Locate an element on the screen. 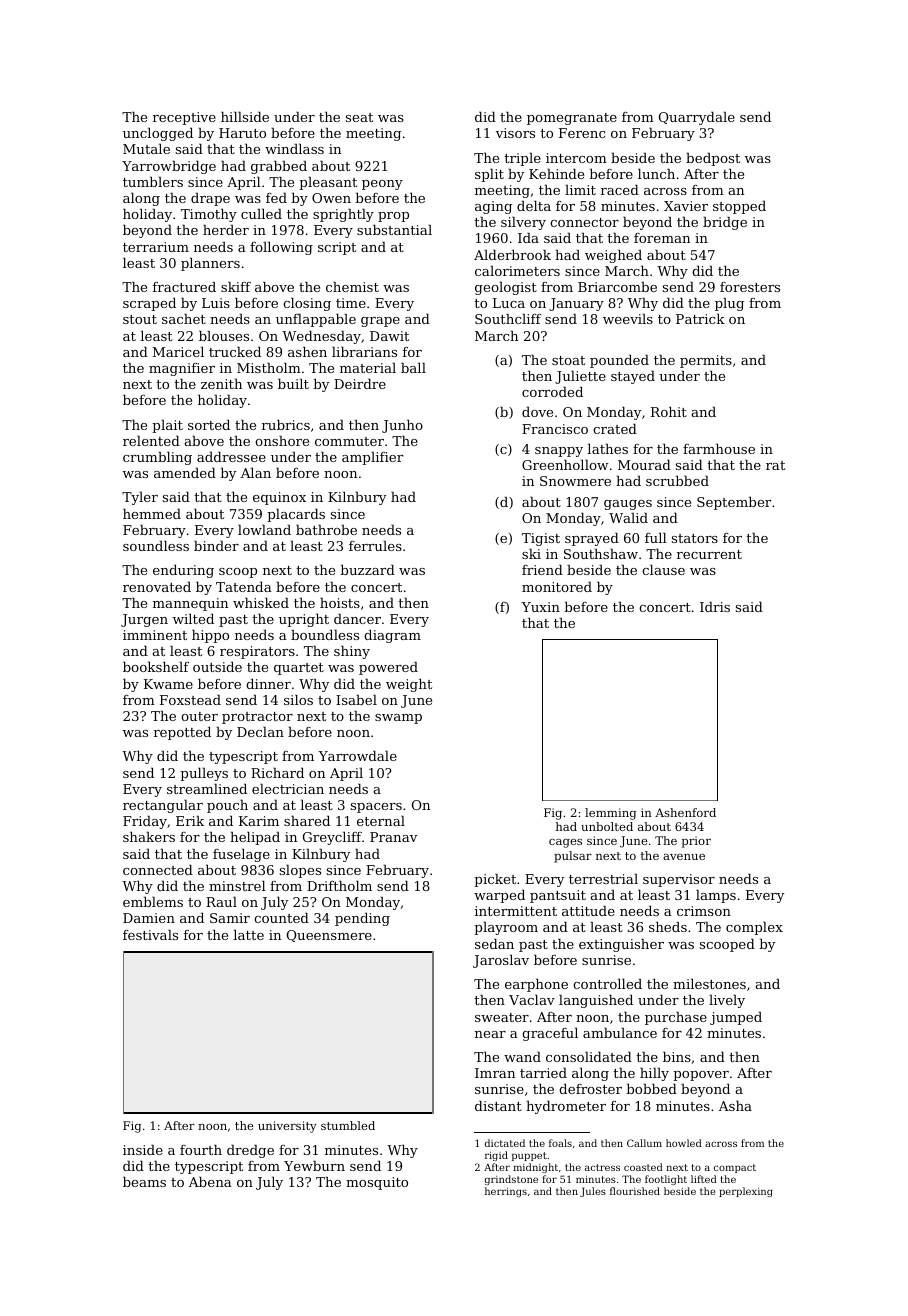  geologist is located at coordinates (506, 288).
